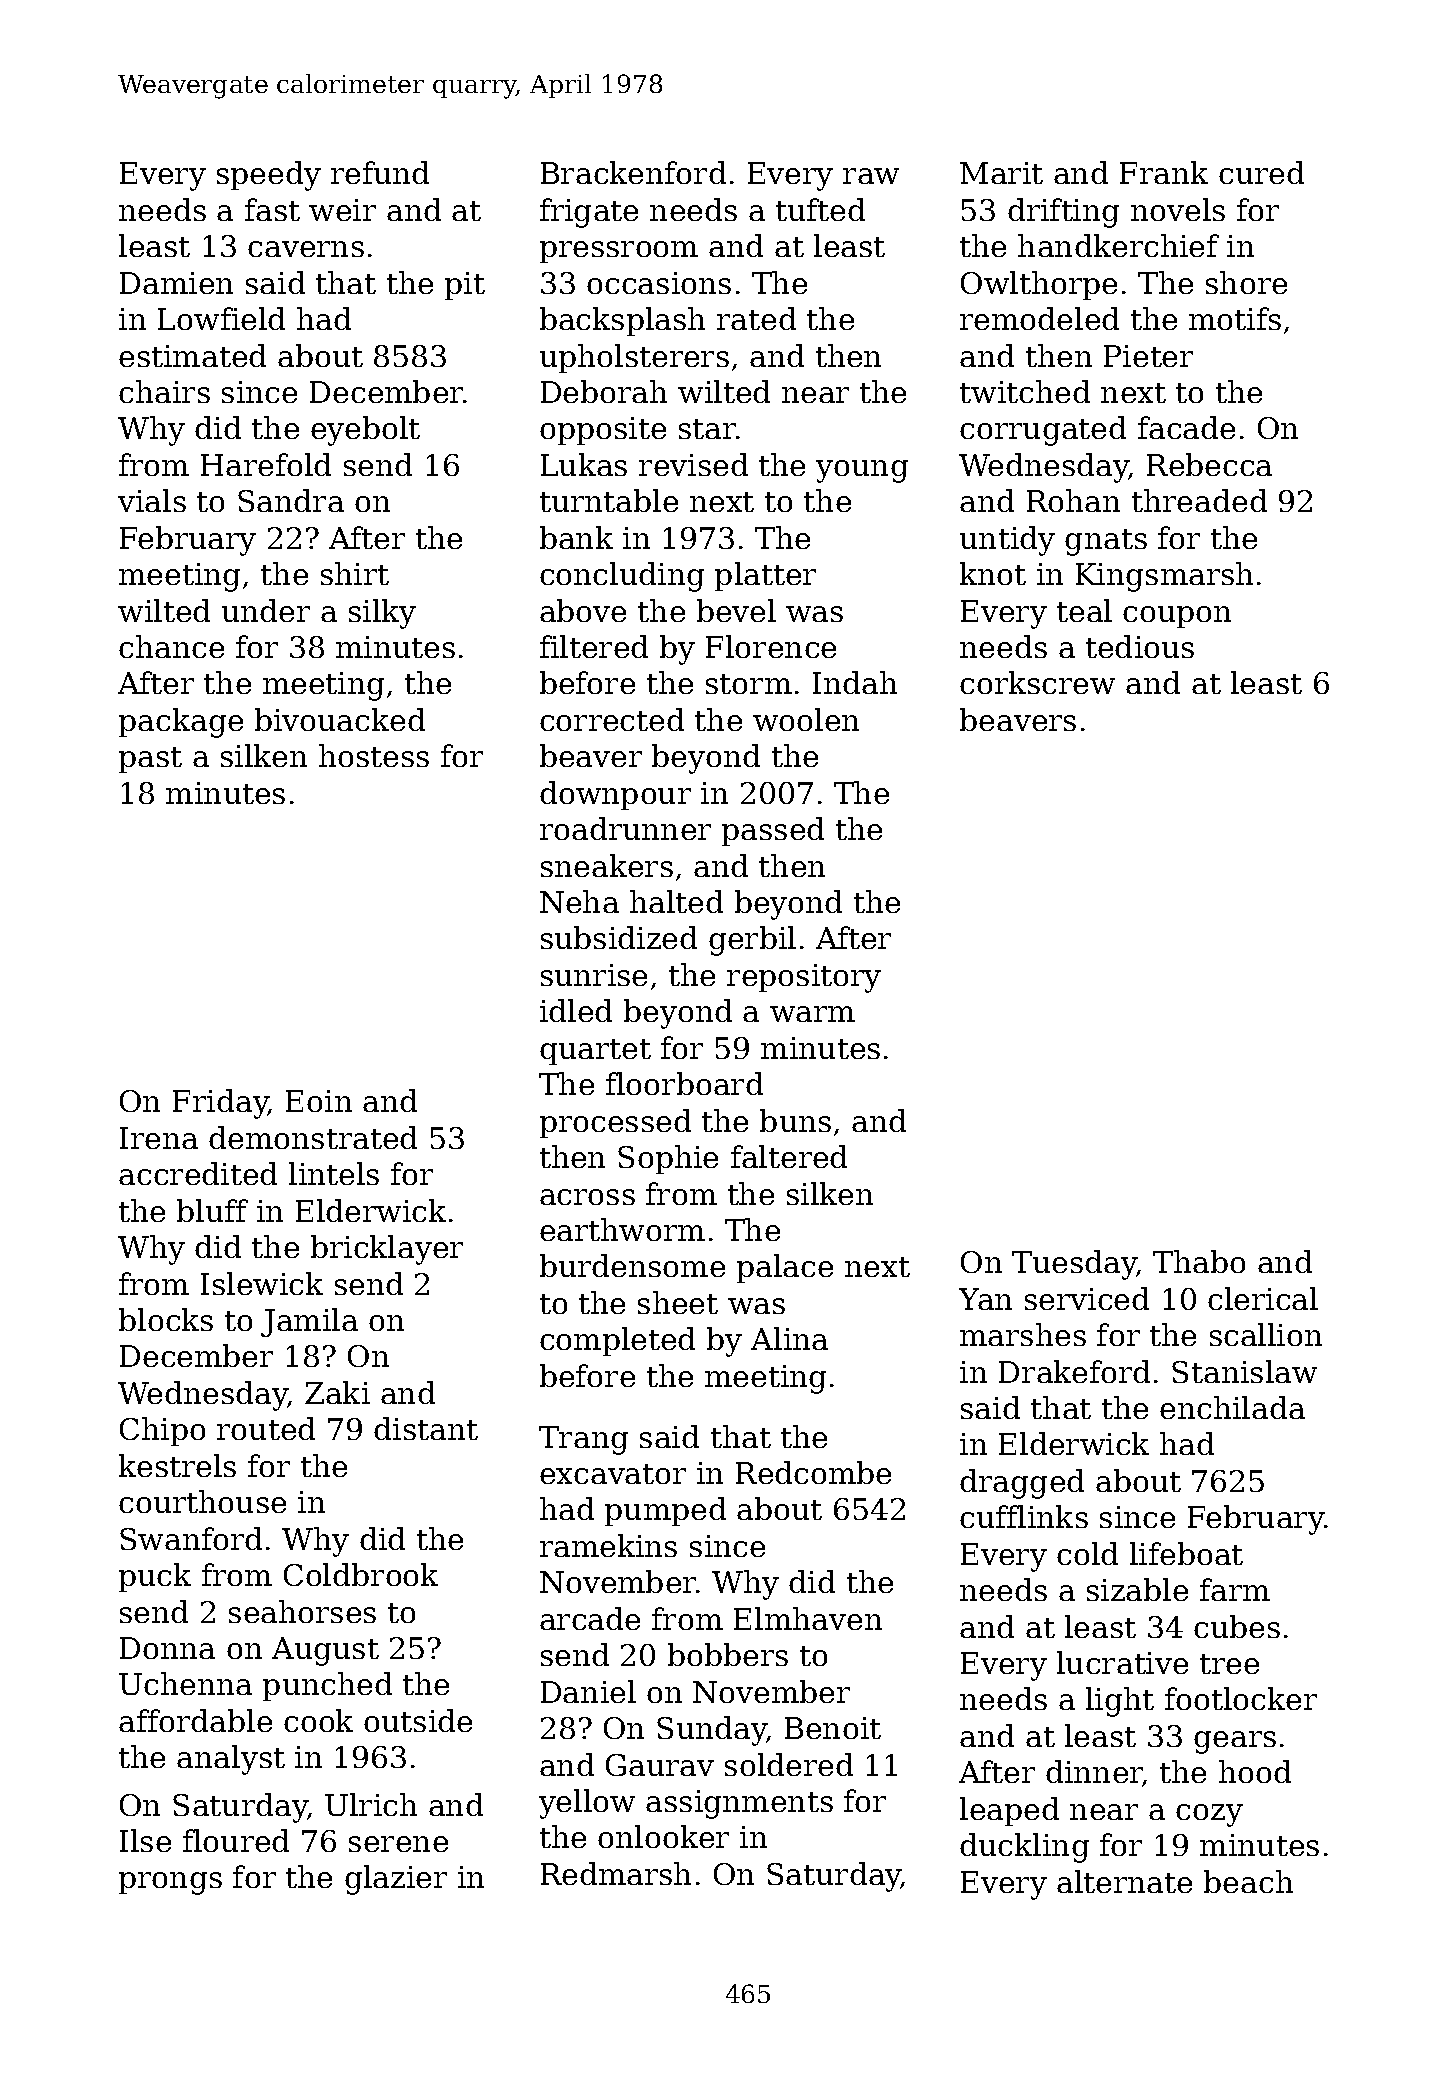 Image resolution: width=1450 pixels, height=2100 pixels. I want to click on Redmarsh, so click(616, 1873).
